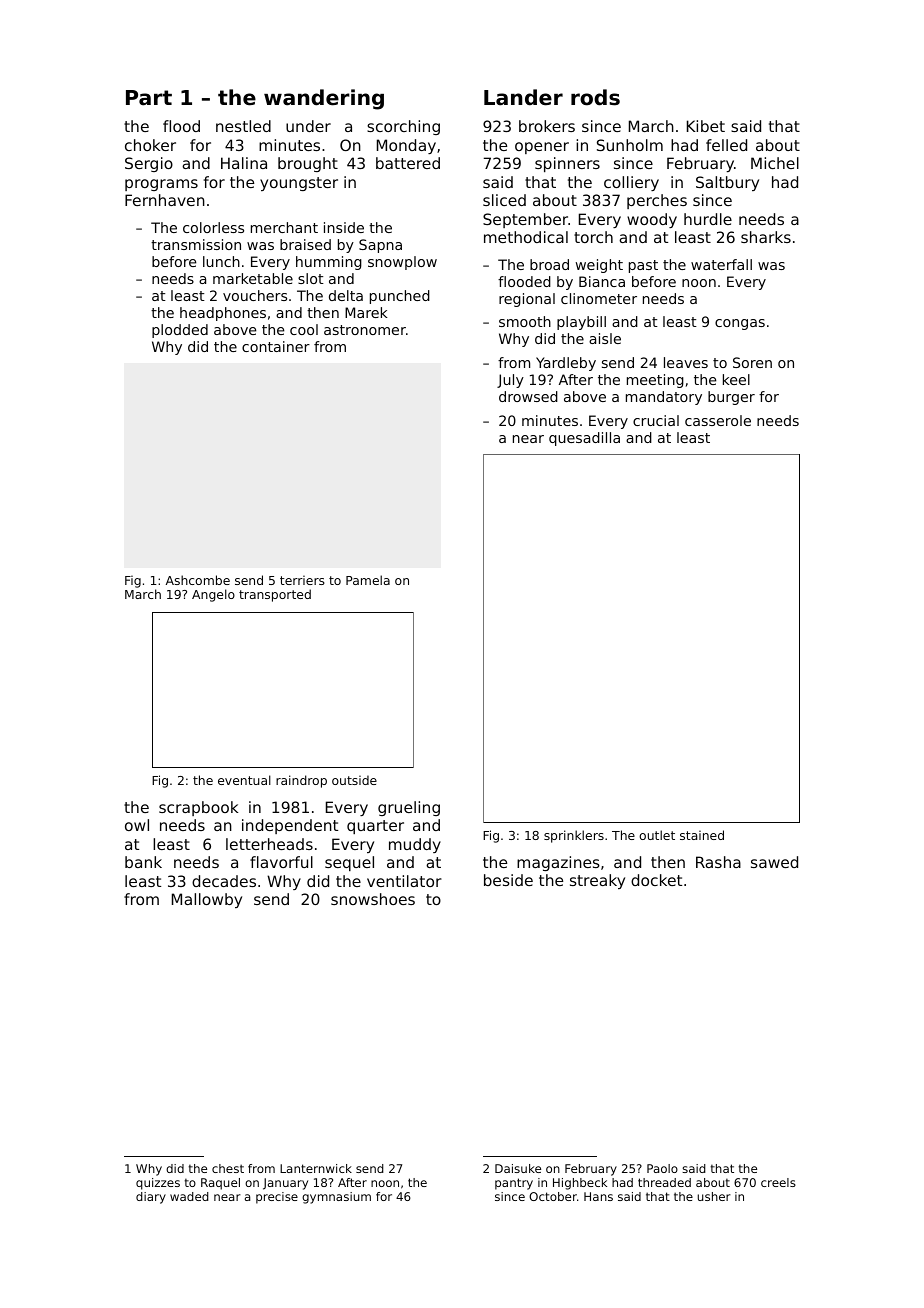 This image has height=1308, width=924. What do you see at coordinates (526, 237) in the image?
I see `methodical` at bounding box center [526, 237].
